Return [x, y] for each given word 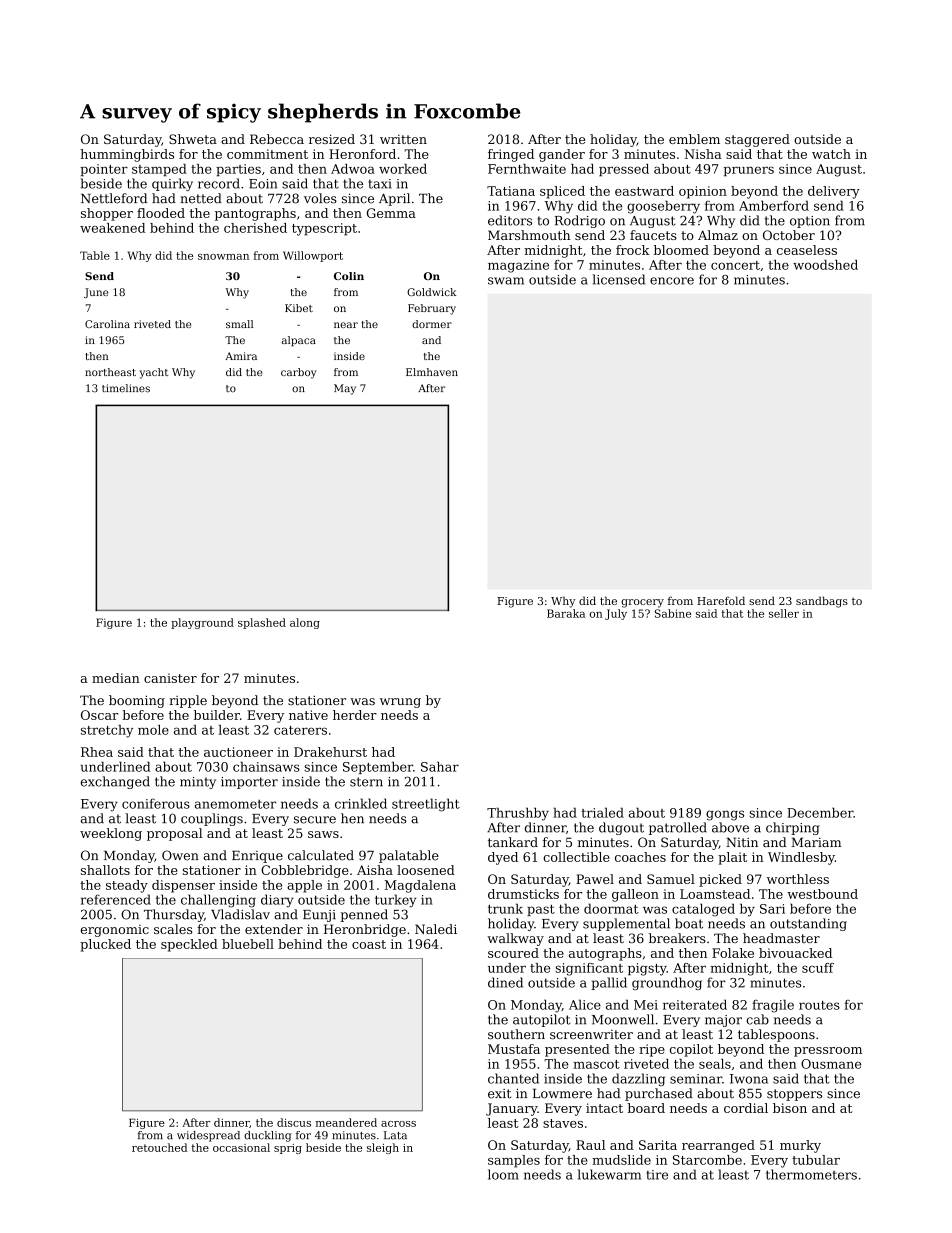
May [345, 389]
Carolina [107, 324]
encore [672, 281]
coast [369, 944]
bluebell [248, 944]
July [616, 614]
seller [784, 613]
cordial [746, 1108]
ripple [188, 701]
